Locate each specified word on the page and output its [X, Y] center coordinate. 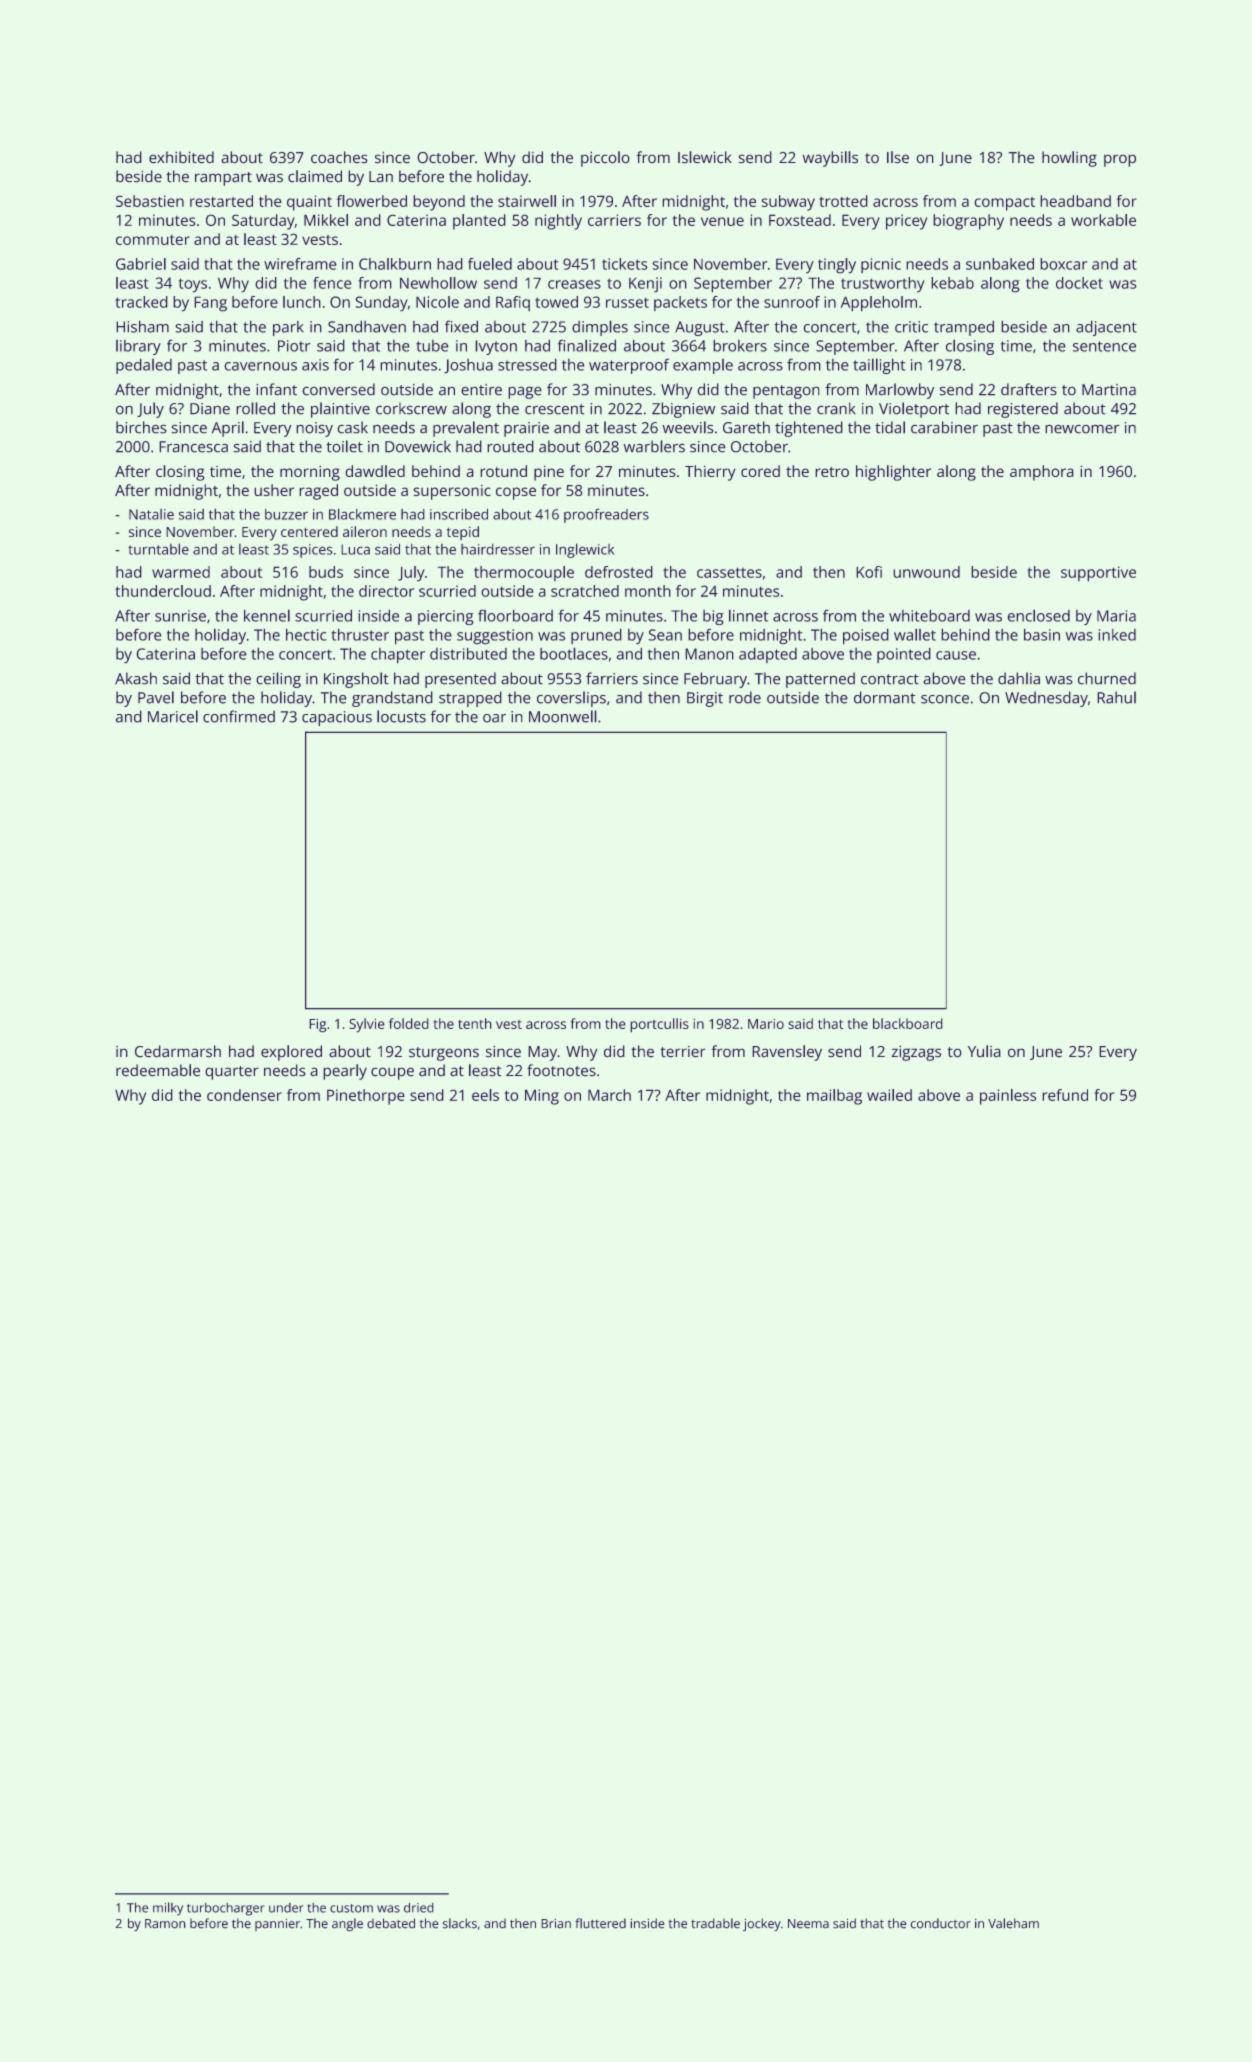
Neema [808, 1924]
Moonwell [563, 716]
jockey [762, 1924]
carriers [614, 220]
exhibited [181, 157]
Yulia [984, 1051]
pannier [277, 1925]
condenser [244, 1095]
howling [1069, 159]
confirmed [239, 716]
